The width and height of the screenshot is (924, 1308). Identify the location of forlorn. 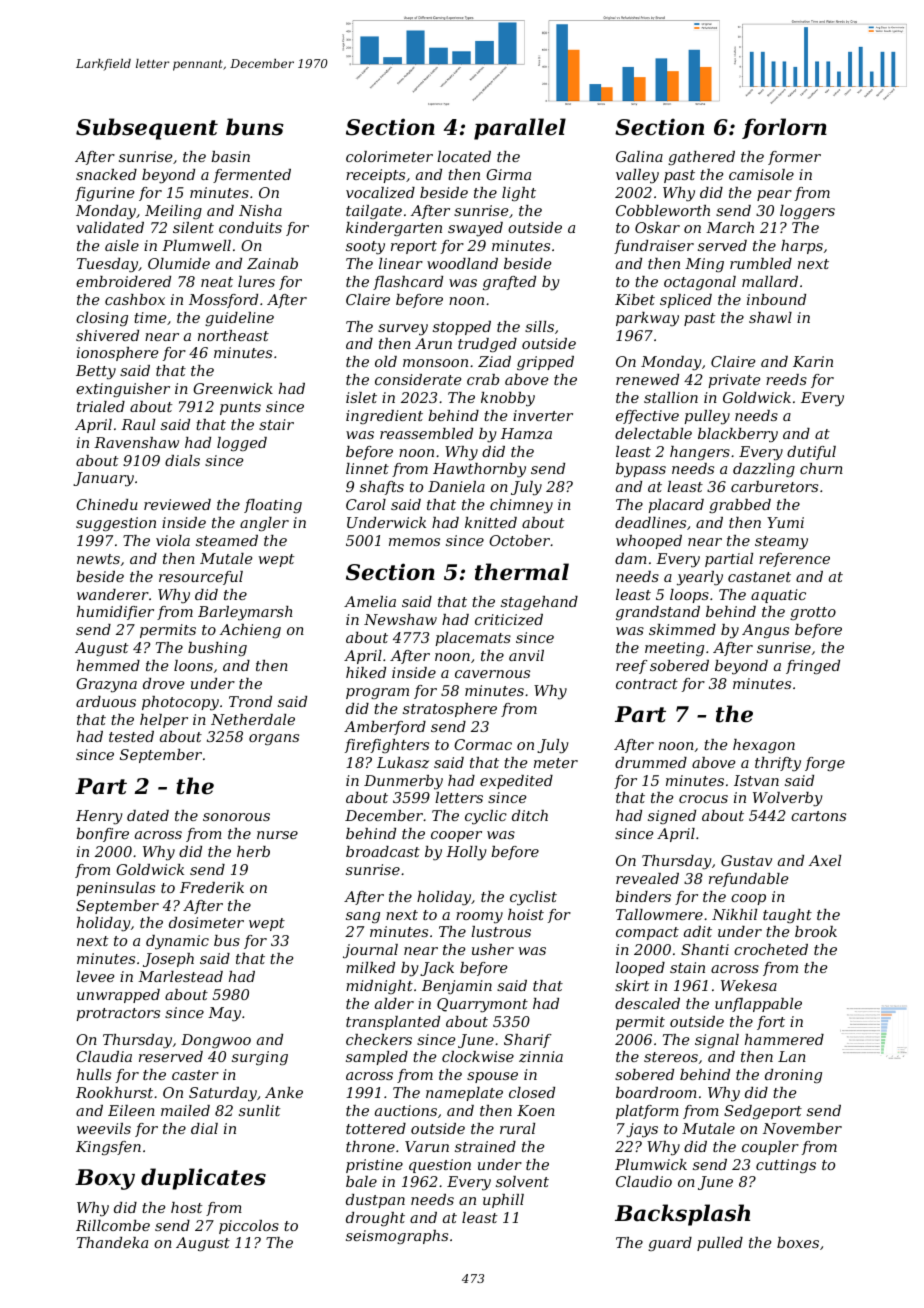
(784, 128).
